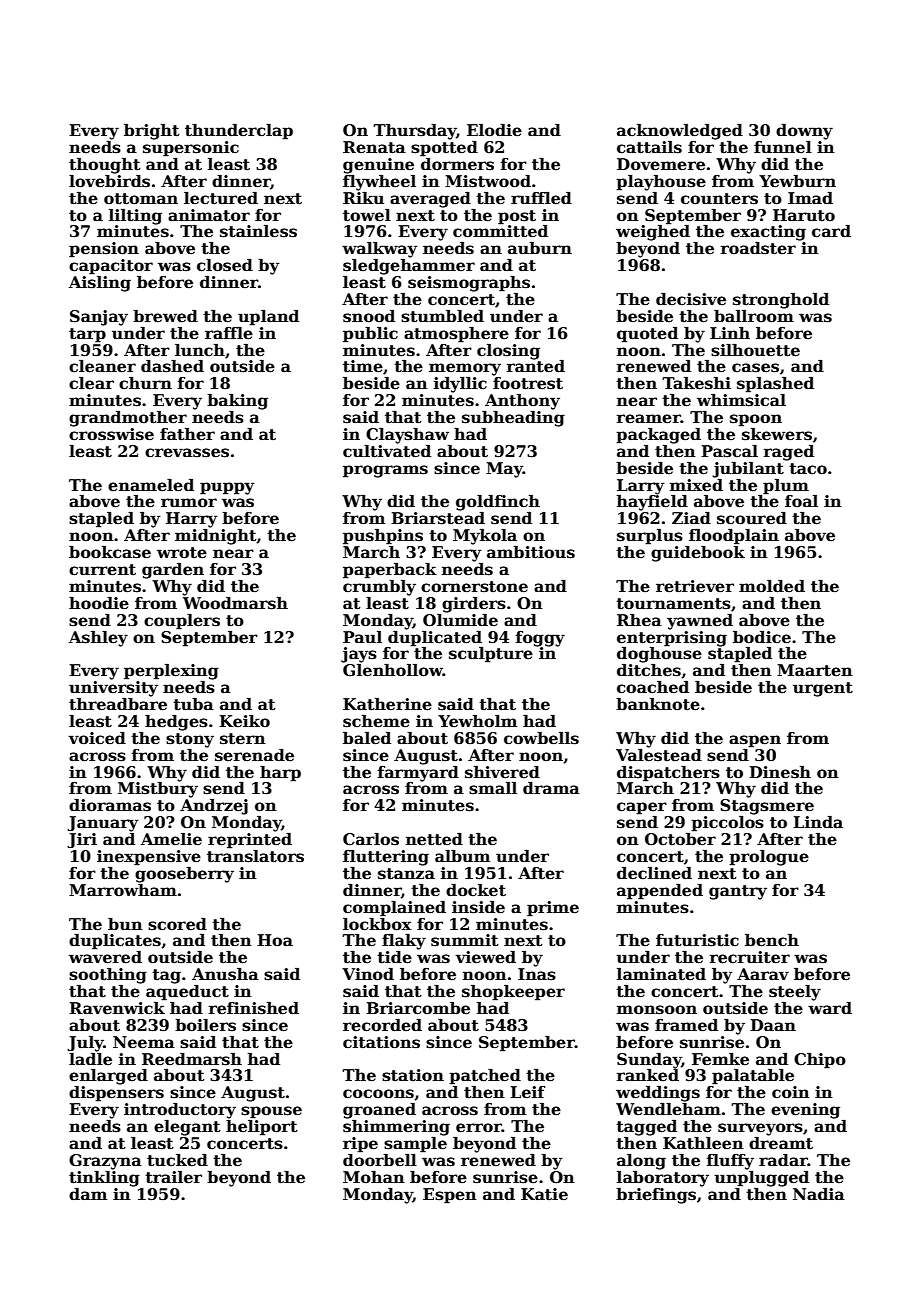 This image has height=1308, width=924. Describe the element at coordinates (673, 604) in the image. I see `tournaments` at that location.
